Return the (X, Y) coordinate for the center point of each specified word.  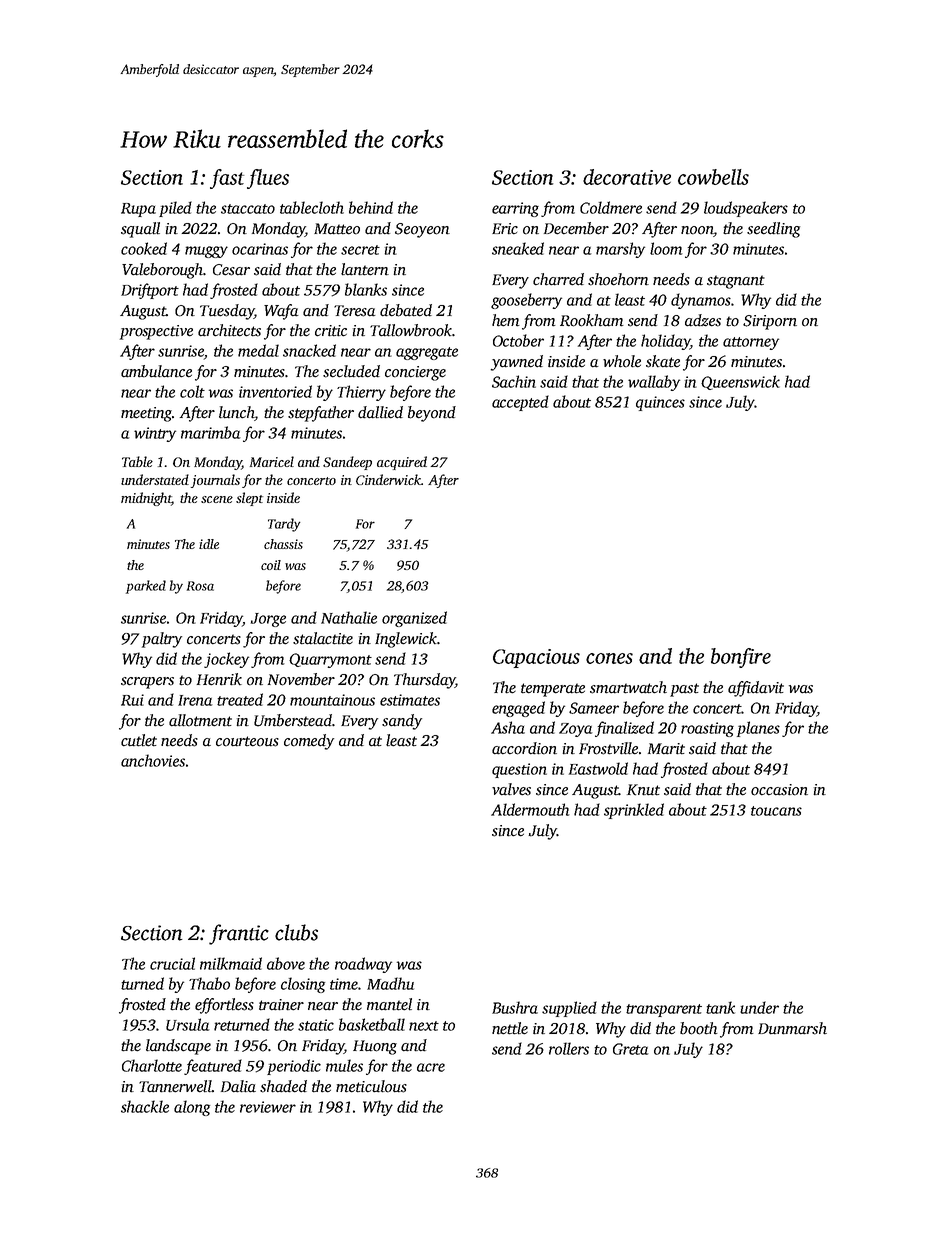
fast (227, 179)
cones (609, 658)
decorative (627, 177)
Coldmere (611, 207)
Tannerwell (175, 1086)
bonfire (741, 658)
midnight (146, 499)
